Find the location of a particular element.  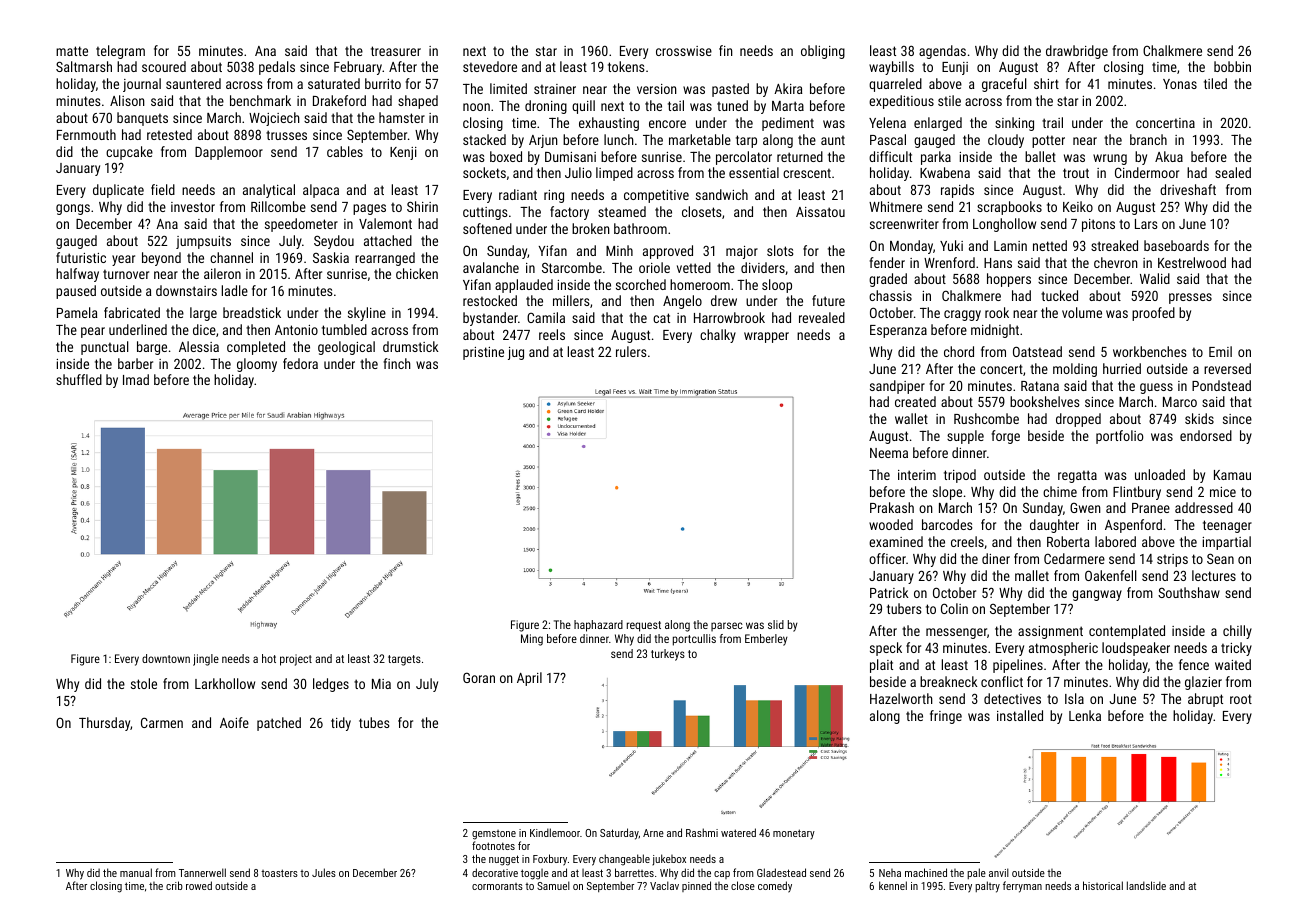

haphazard is located at coordinates (598, 626).
